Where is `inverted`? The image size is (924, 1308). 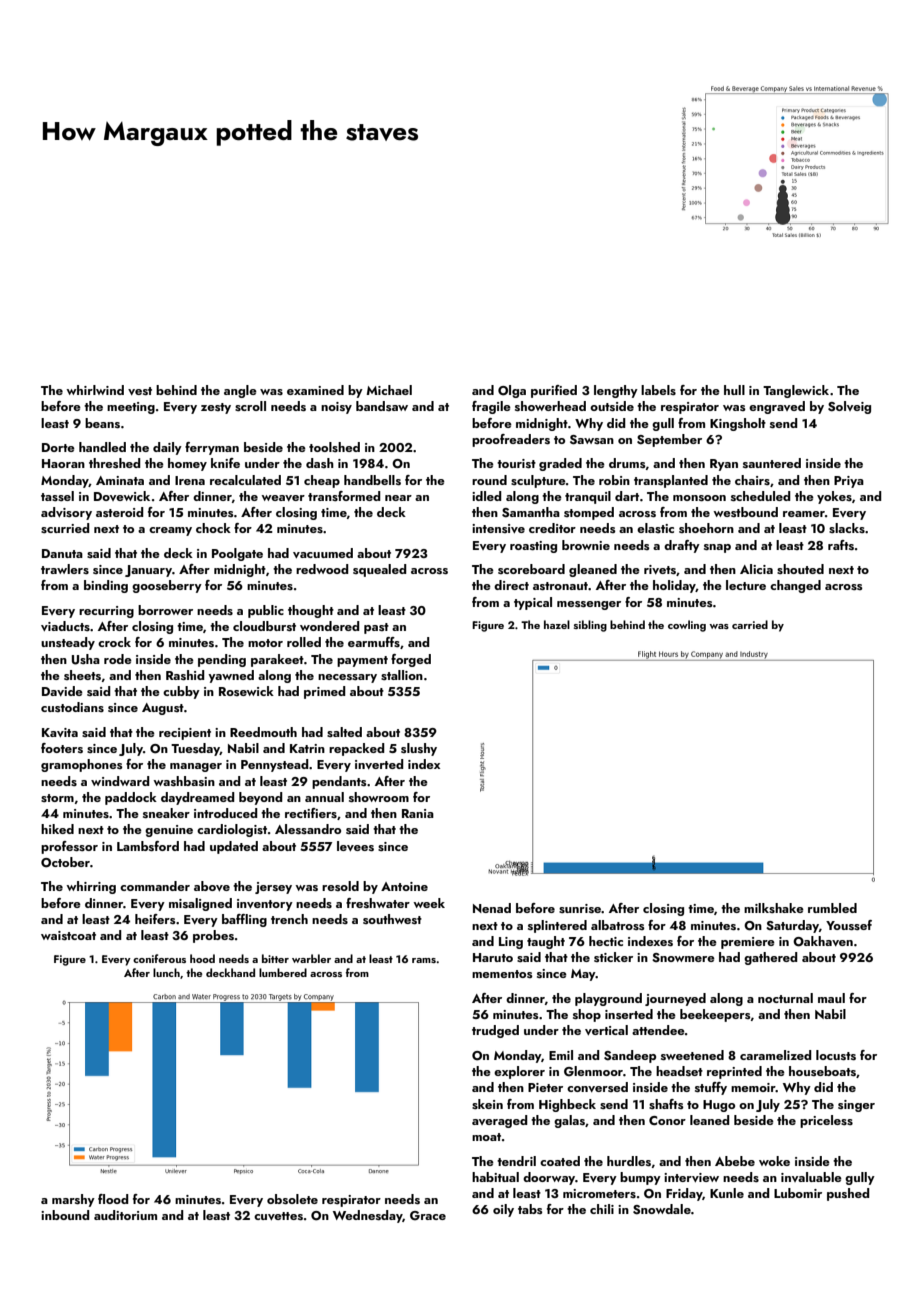
inverted is located at coordinates (379, 764).
